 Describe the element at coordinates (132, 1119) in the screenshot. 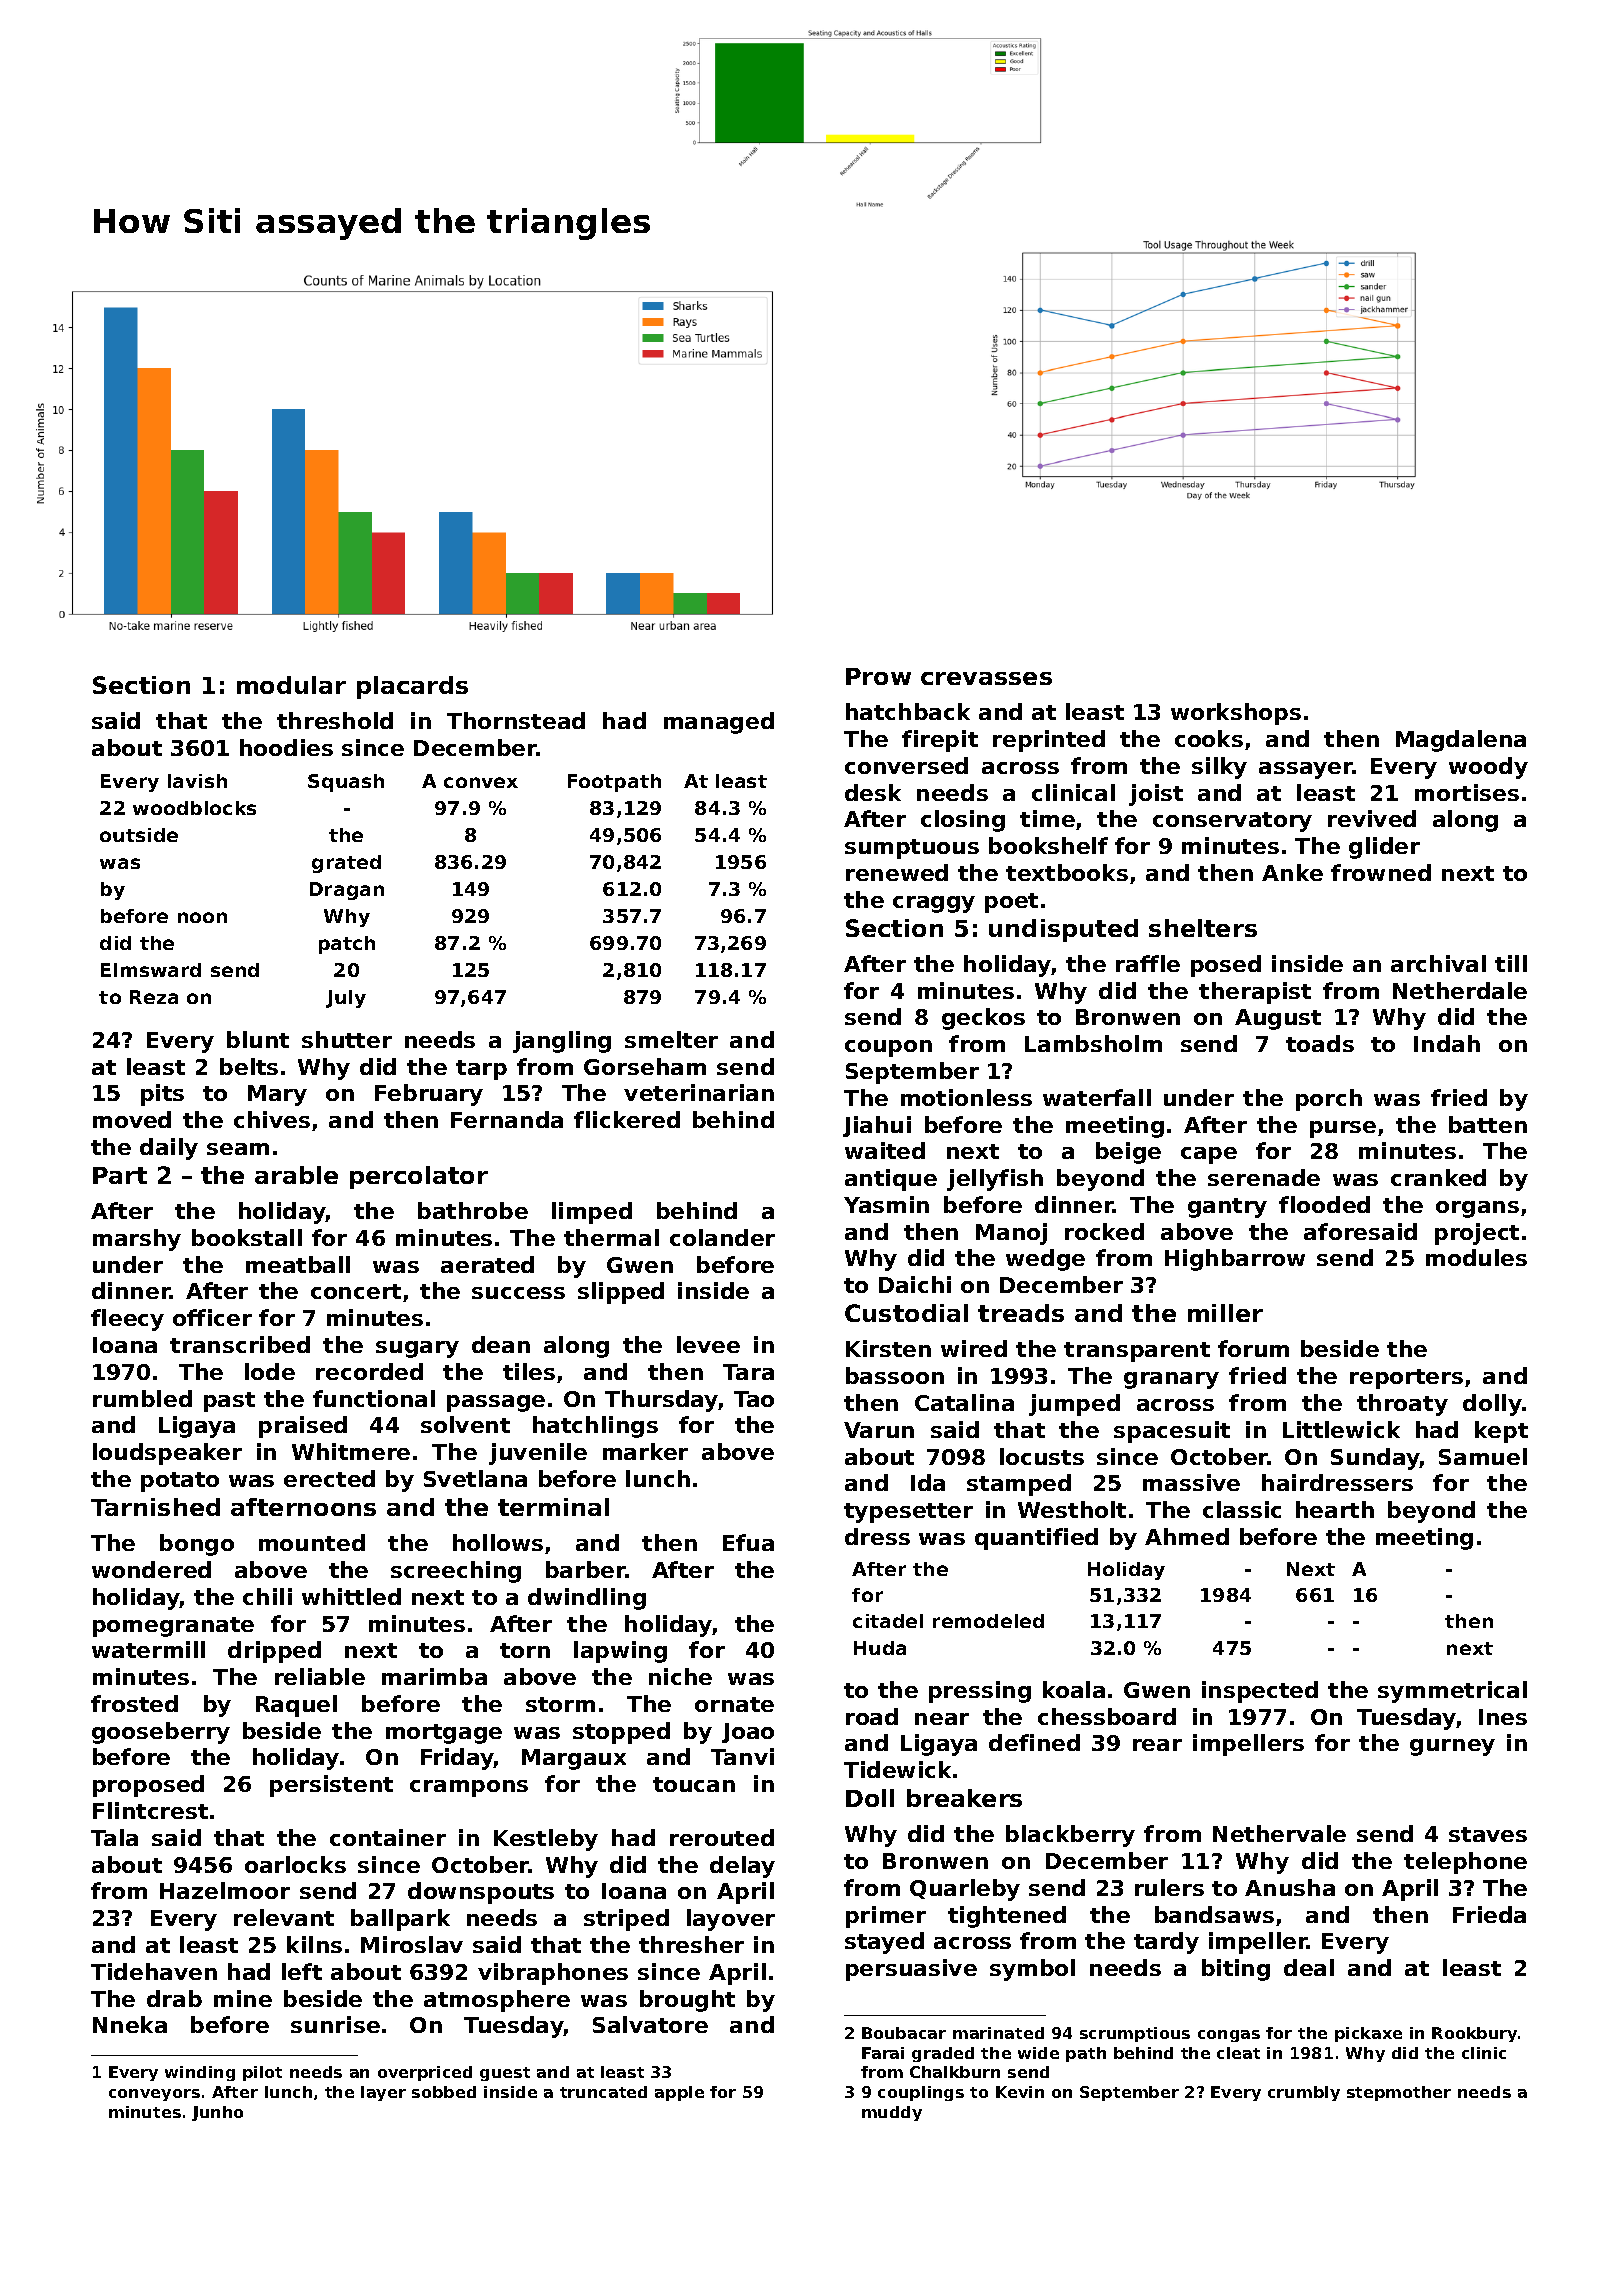

I see `moved` at that location.
